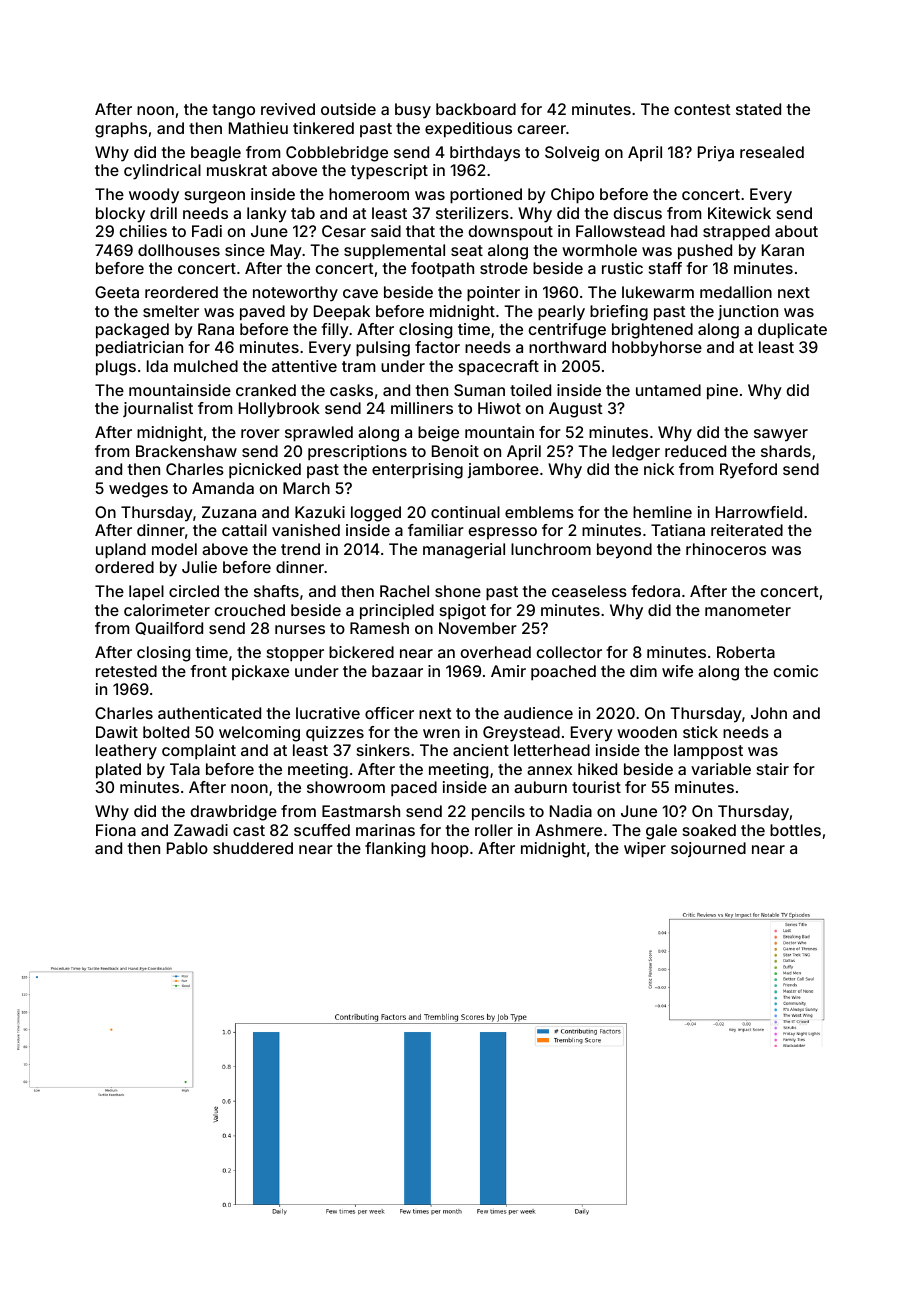 The width and height of the screenshot is (924, 1308). I want to click on flanking, so click(395, 850).
